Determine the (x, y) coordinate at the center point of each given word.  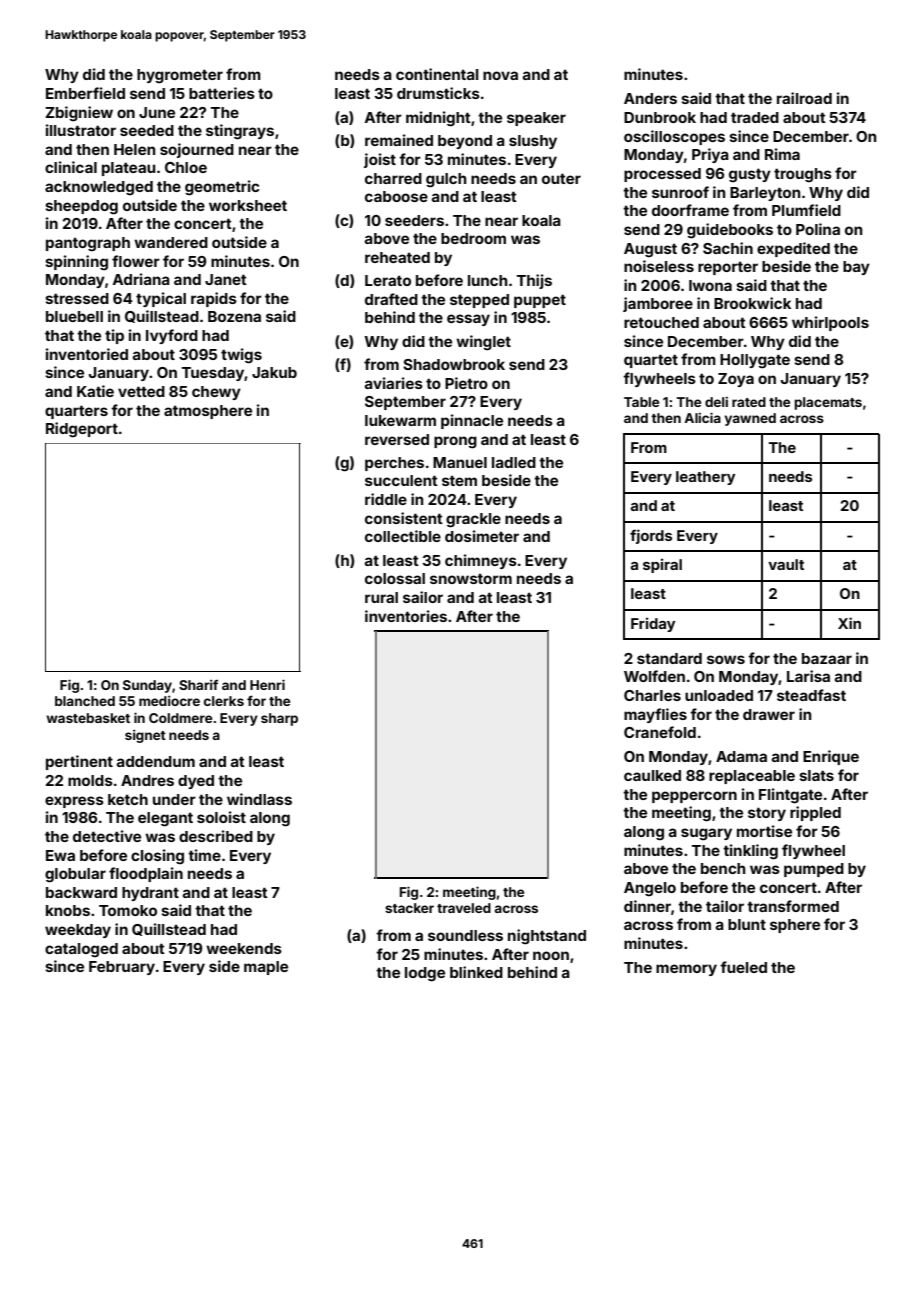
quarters (76, 412)
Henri (267, 684)
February (122, 968)
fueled (743, 967)
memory (686, 970)
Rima (782, 154)
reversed (397, 439)
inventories (406, 616)
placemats (828, 403)
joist (380, 160)
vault (786, 564)
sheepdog (81, 207)
